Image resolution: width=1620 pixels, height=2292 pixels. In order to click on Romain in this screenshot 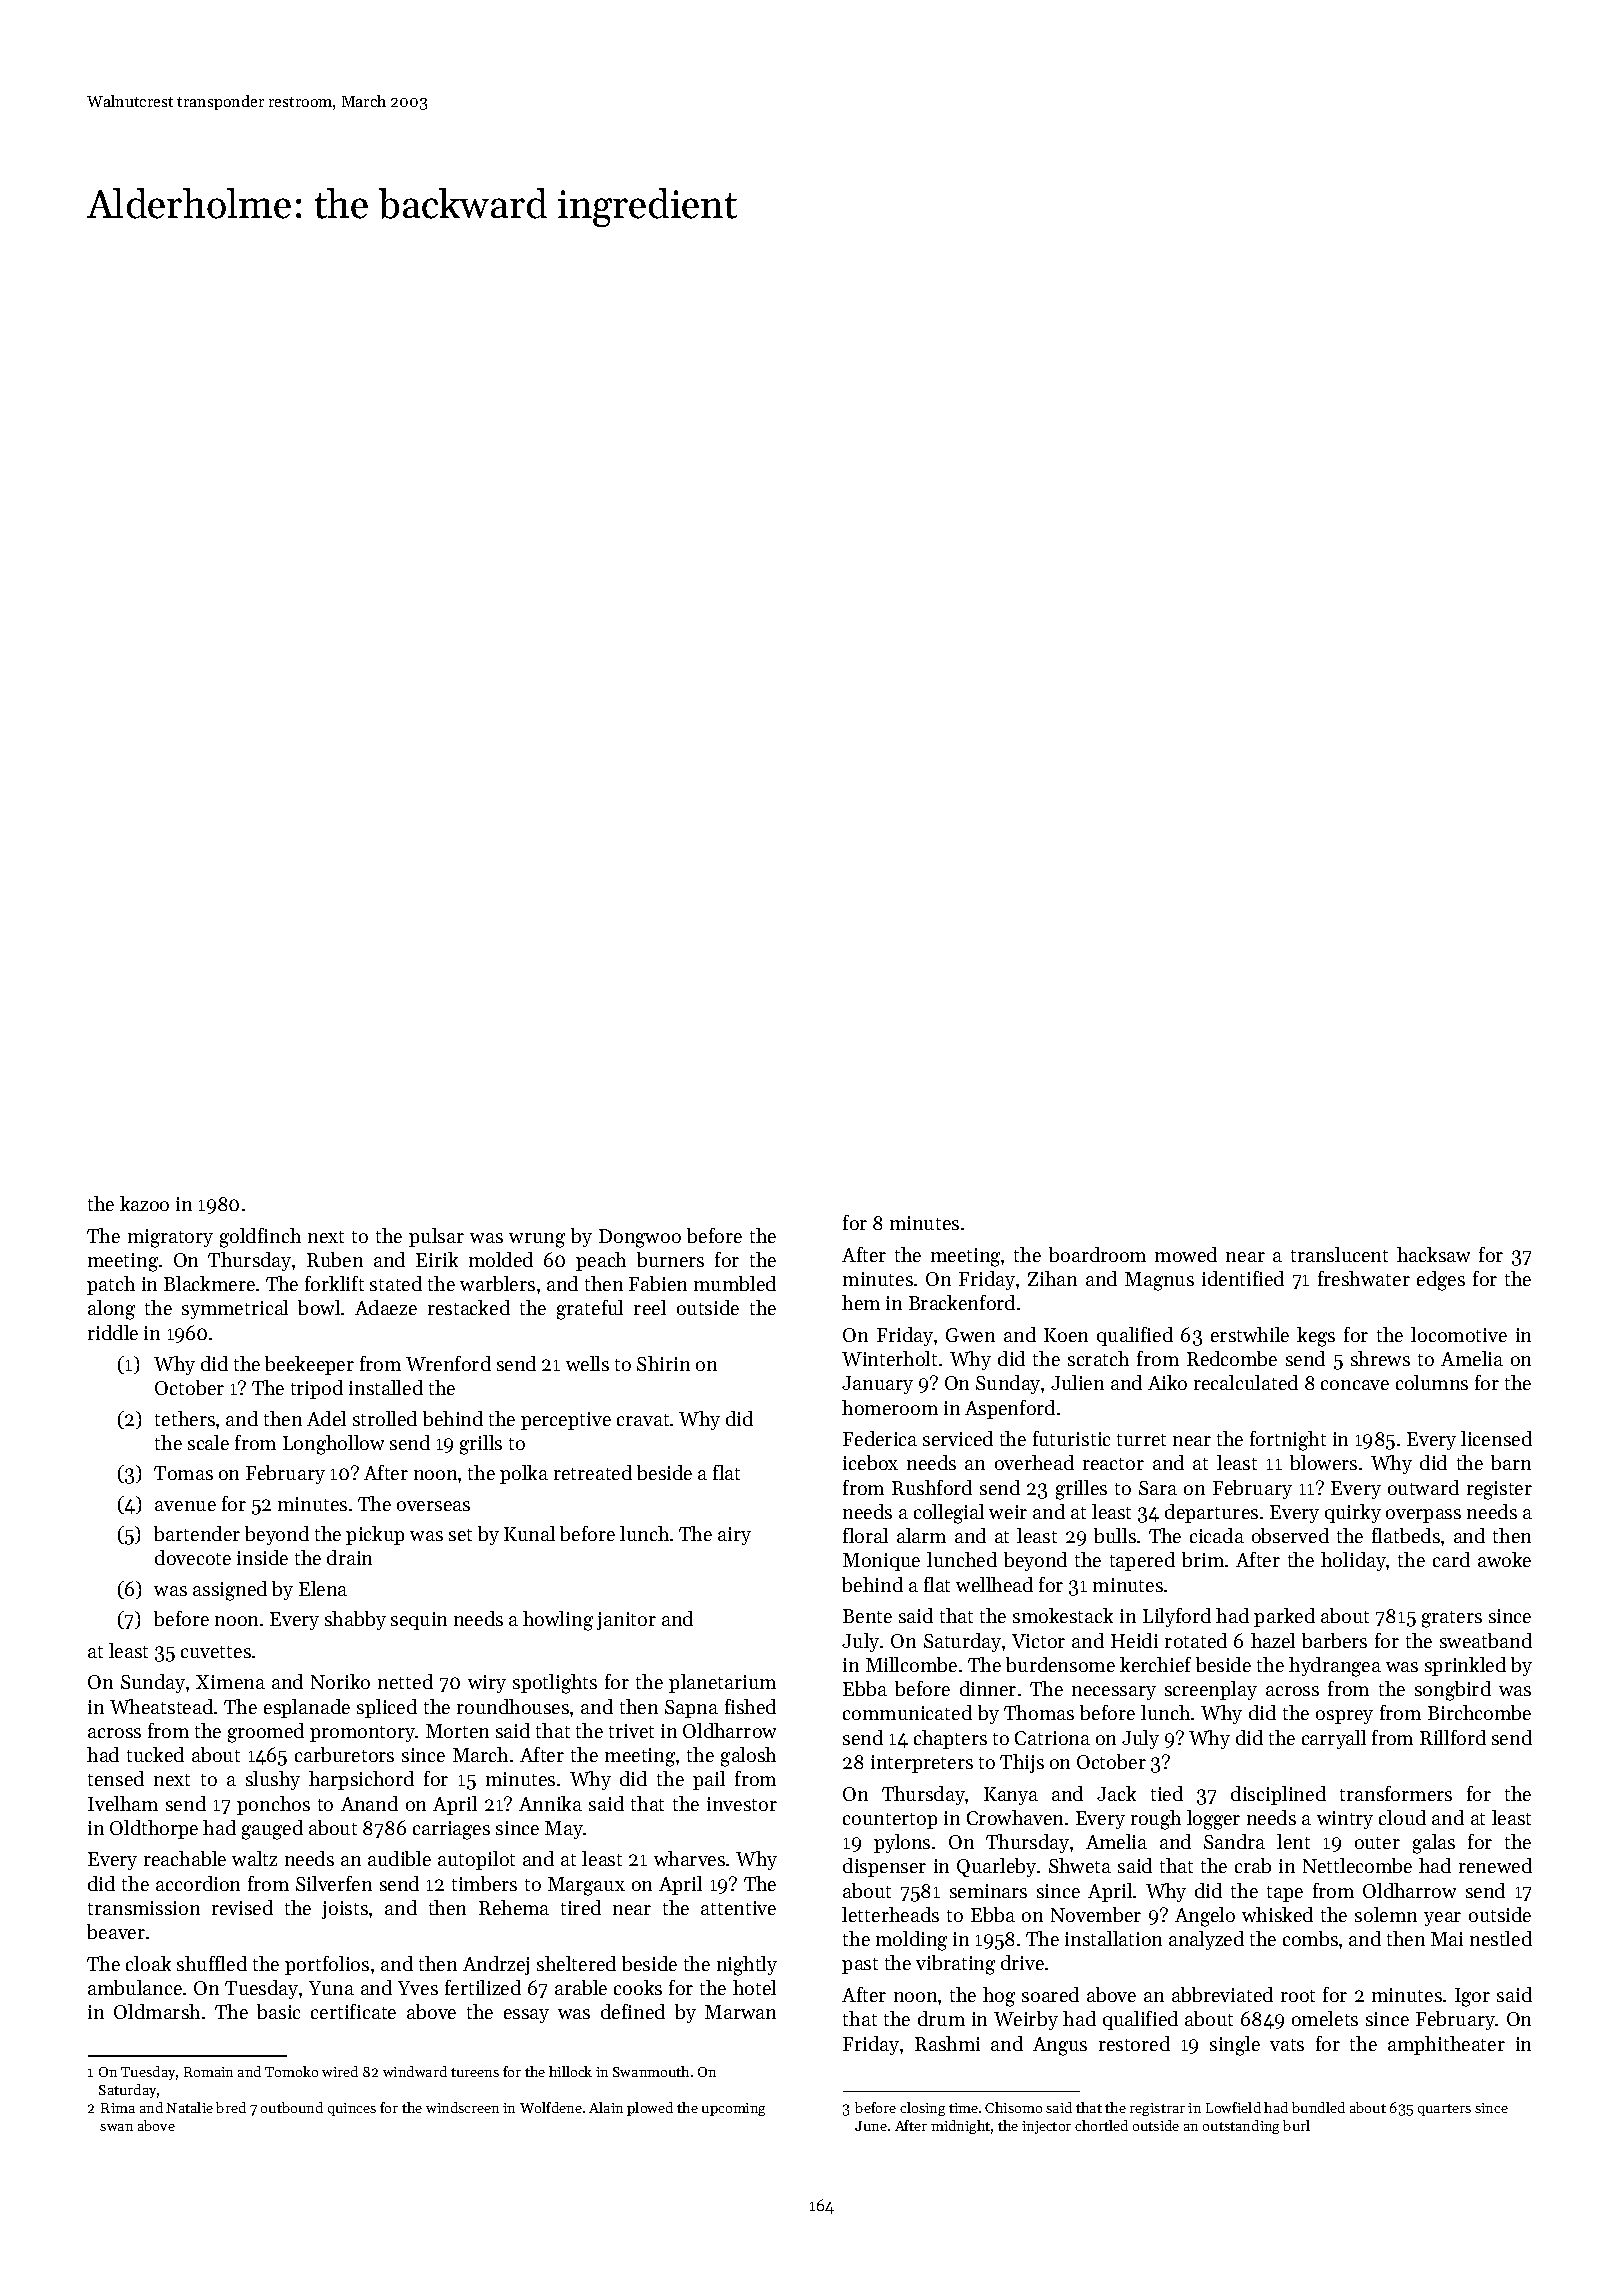, I will do `click(208, 2072)`.
